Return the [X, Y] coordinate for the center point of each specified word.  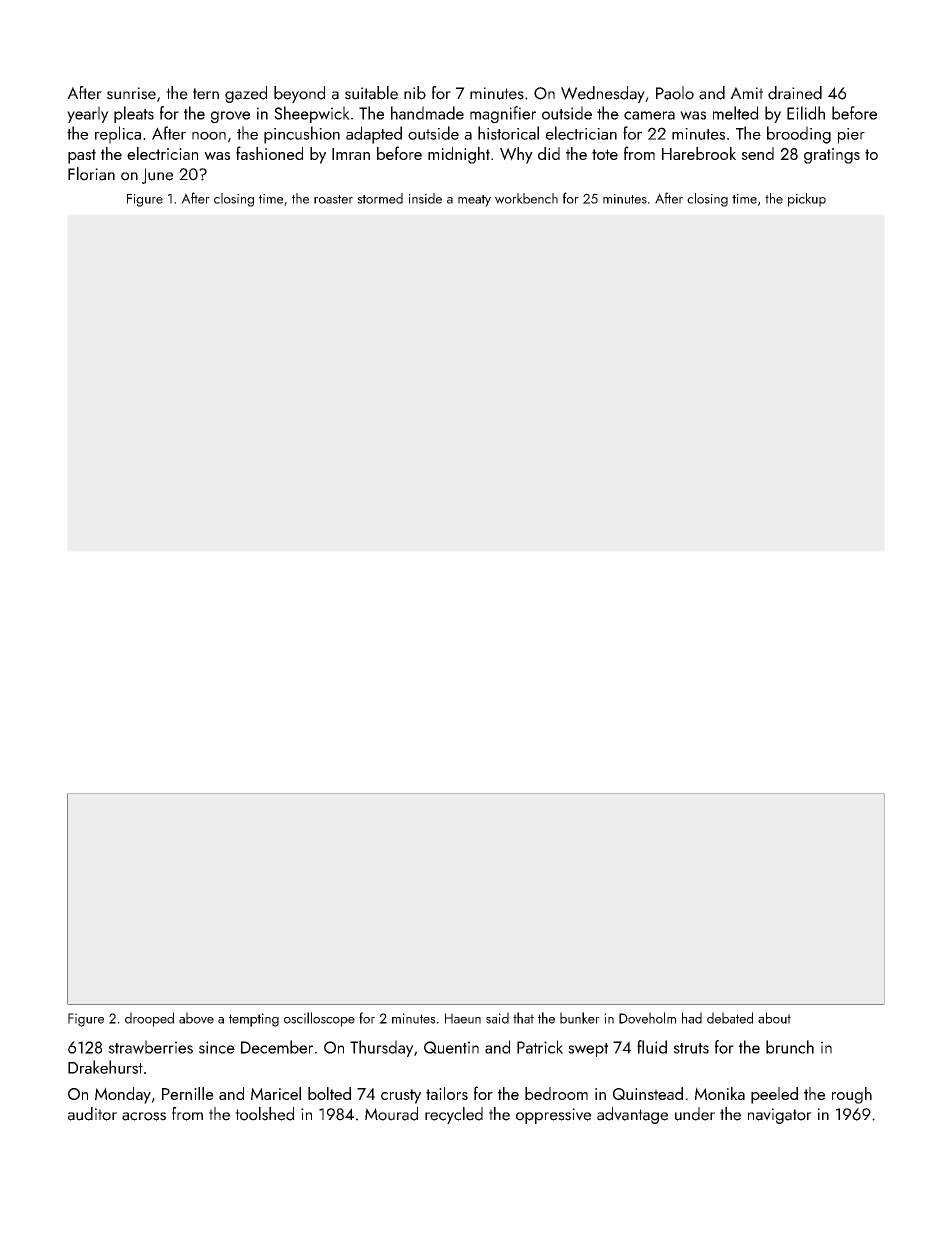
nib [415, 93]
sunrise [131, 93]
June [157, 176]
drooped [149, 1019]
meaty [474, 201]
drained [795, 93]
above [196, 1018]
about [774, 1018]
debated [730, 1018]
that [523, 1018]
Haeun [463, 1018]
